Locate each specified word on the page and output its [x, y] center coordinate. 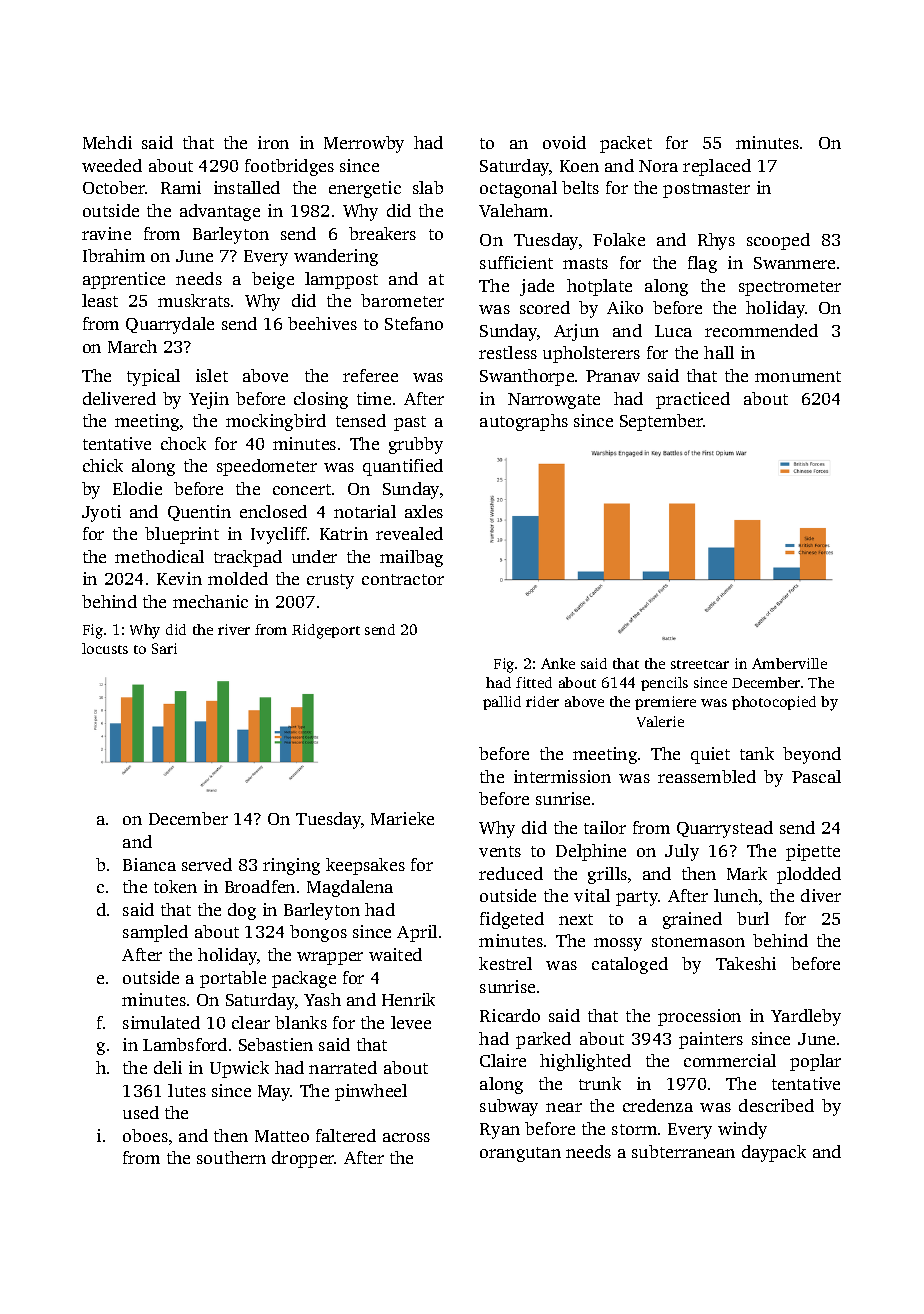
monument [798, 376]
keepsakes [365, 866]
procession [699, 1017]
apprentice [124, 280]
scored [545, 307]
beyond [812, 755]
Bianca [149, 864]
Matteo [282, 1136]
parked [543, 1040]
